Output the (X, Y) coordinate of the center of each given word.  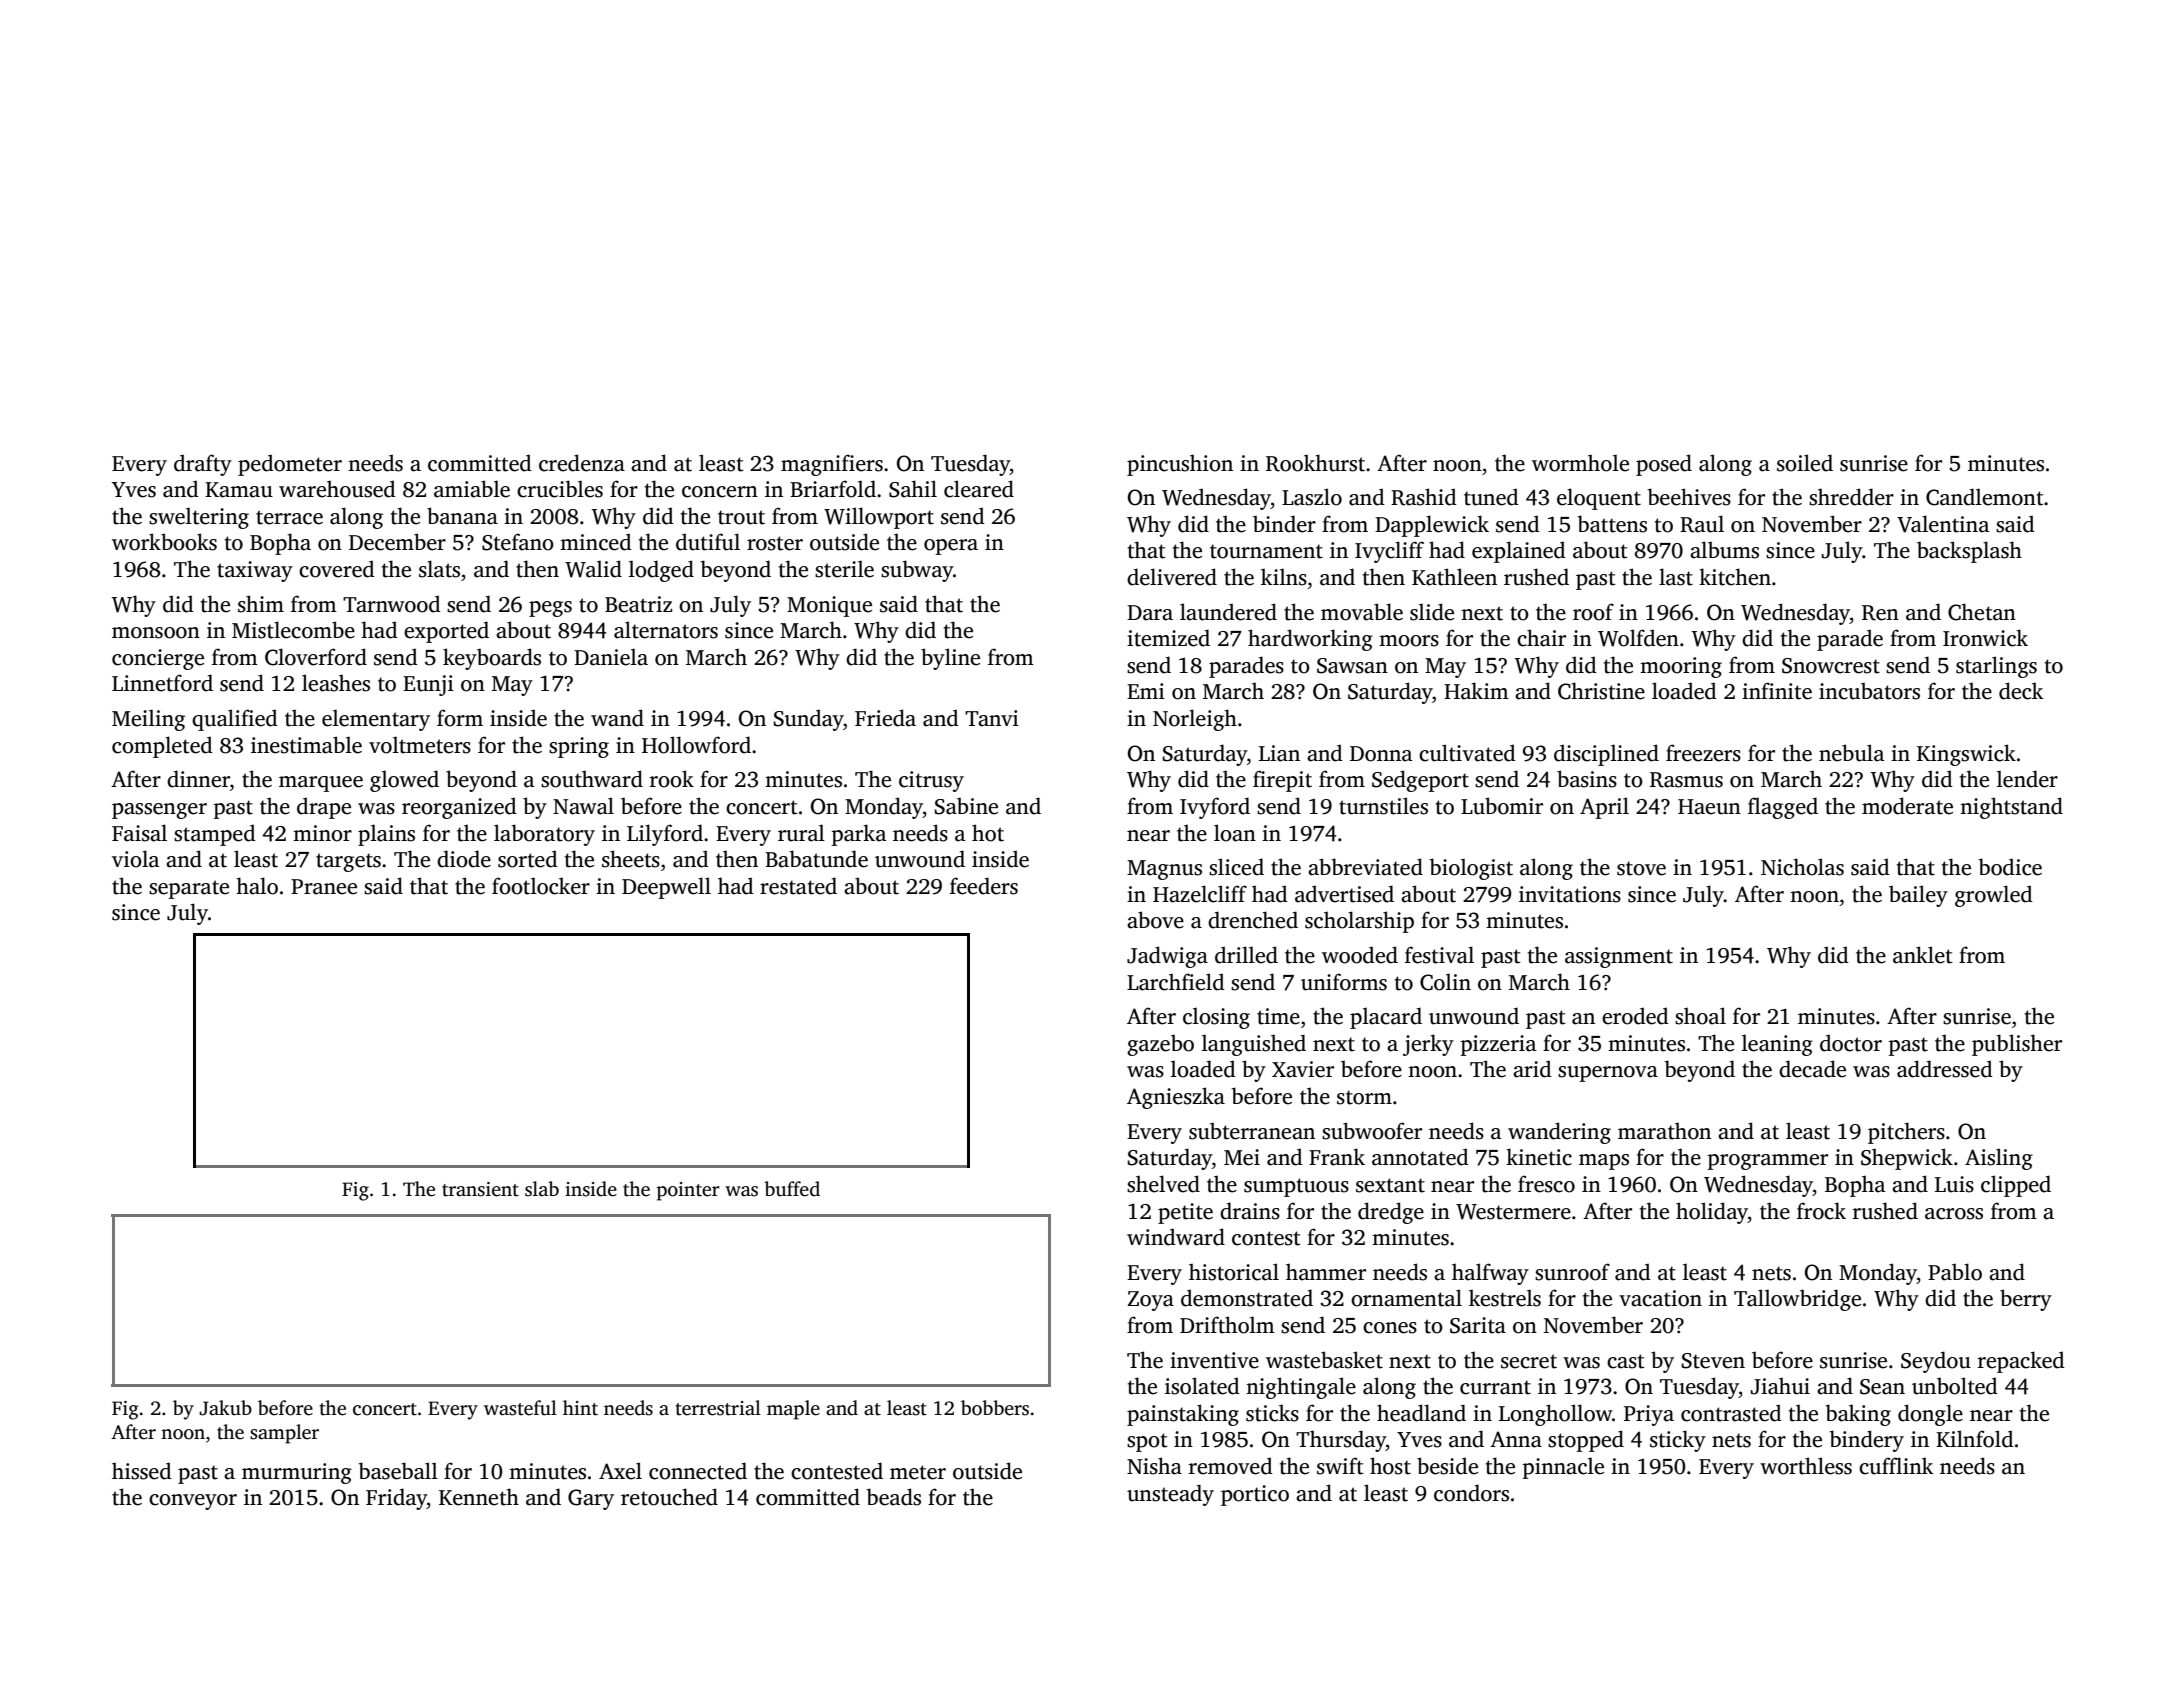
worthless (1806, 1466)
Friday (396, 1499)
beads (894, 1497)
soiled (1805, 463)
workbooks (164, 542)
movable (1362, 612)
